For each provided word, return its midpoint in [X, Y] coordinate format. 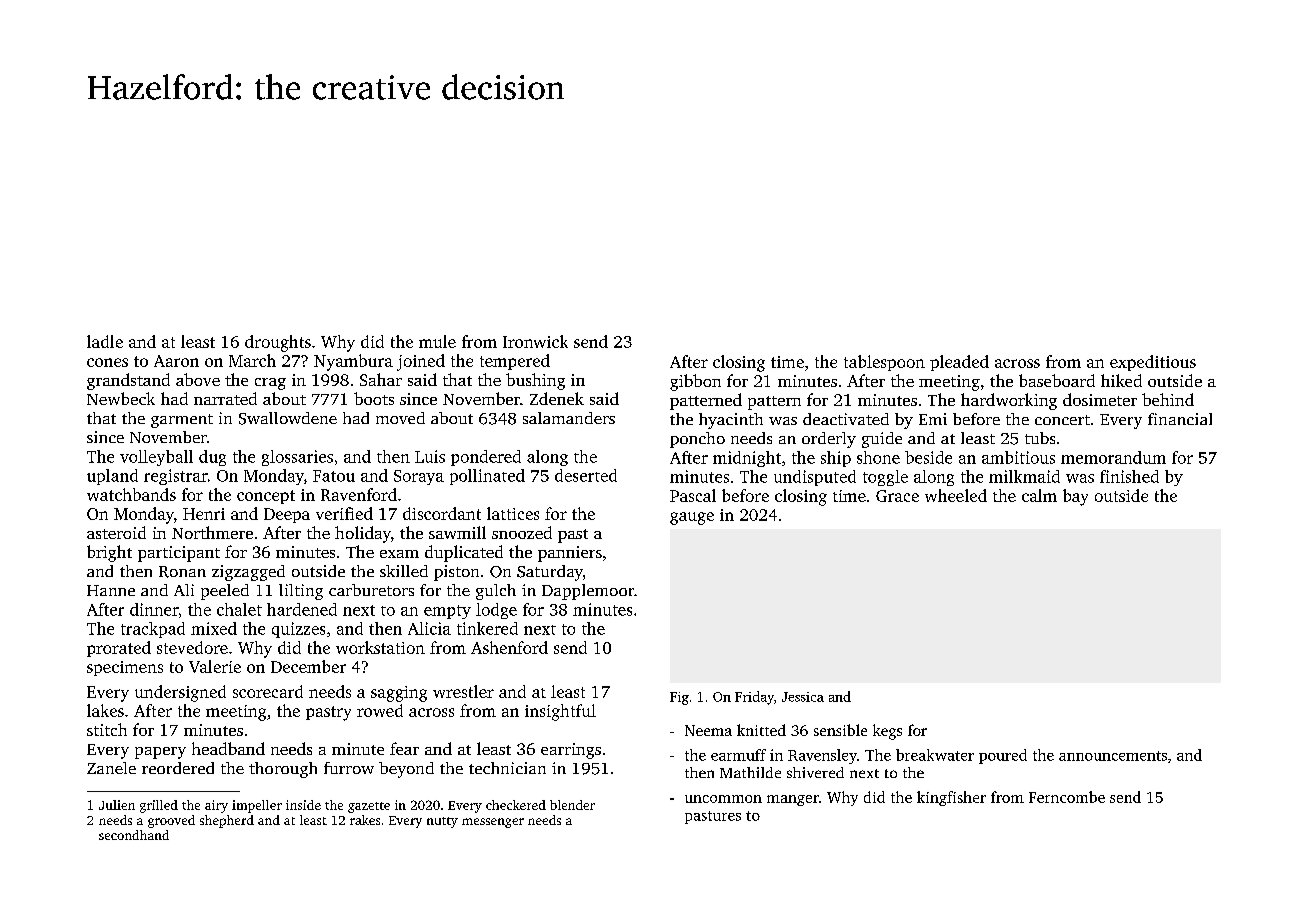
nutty [442, 822]
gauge [692, 518]
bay [1075, 497]
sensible [840, 730]
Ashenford [509, 647]
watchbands [131, 494]
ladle [105, 341]
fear [404, 748]
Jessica [803, 697]
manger [793, 800]
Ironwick [535, 341]
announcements [1113, 756]
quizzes [298, 630]
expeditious [1153, 363]
